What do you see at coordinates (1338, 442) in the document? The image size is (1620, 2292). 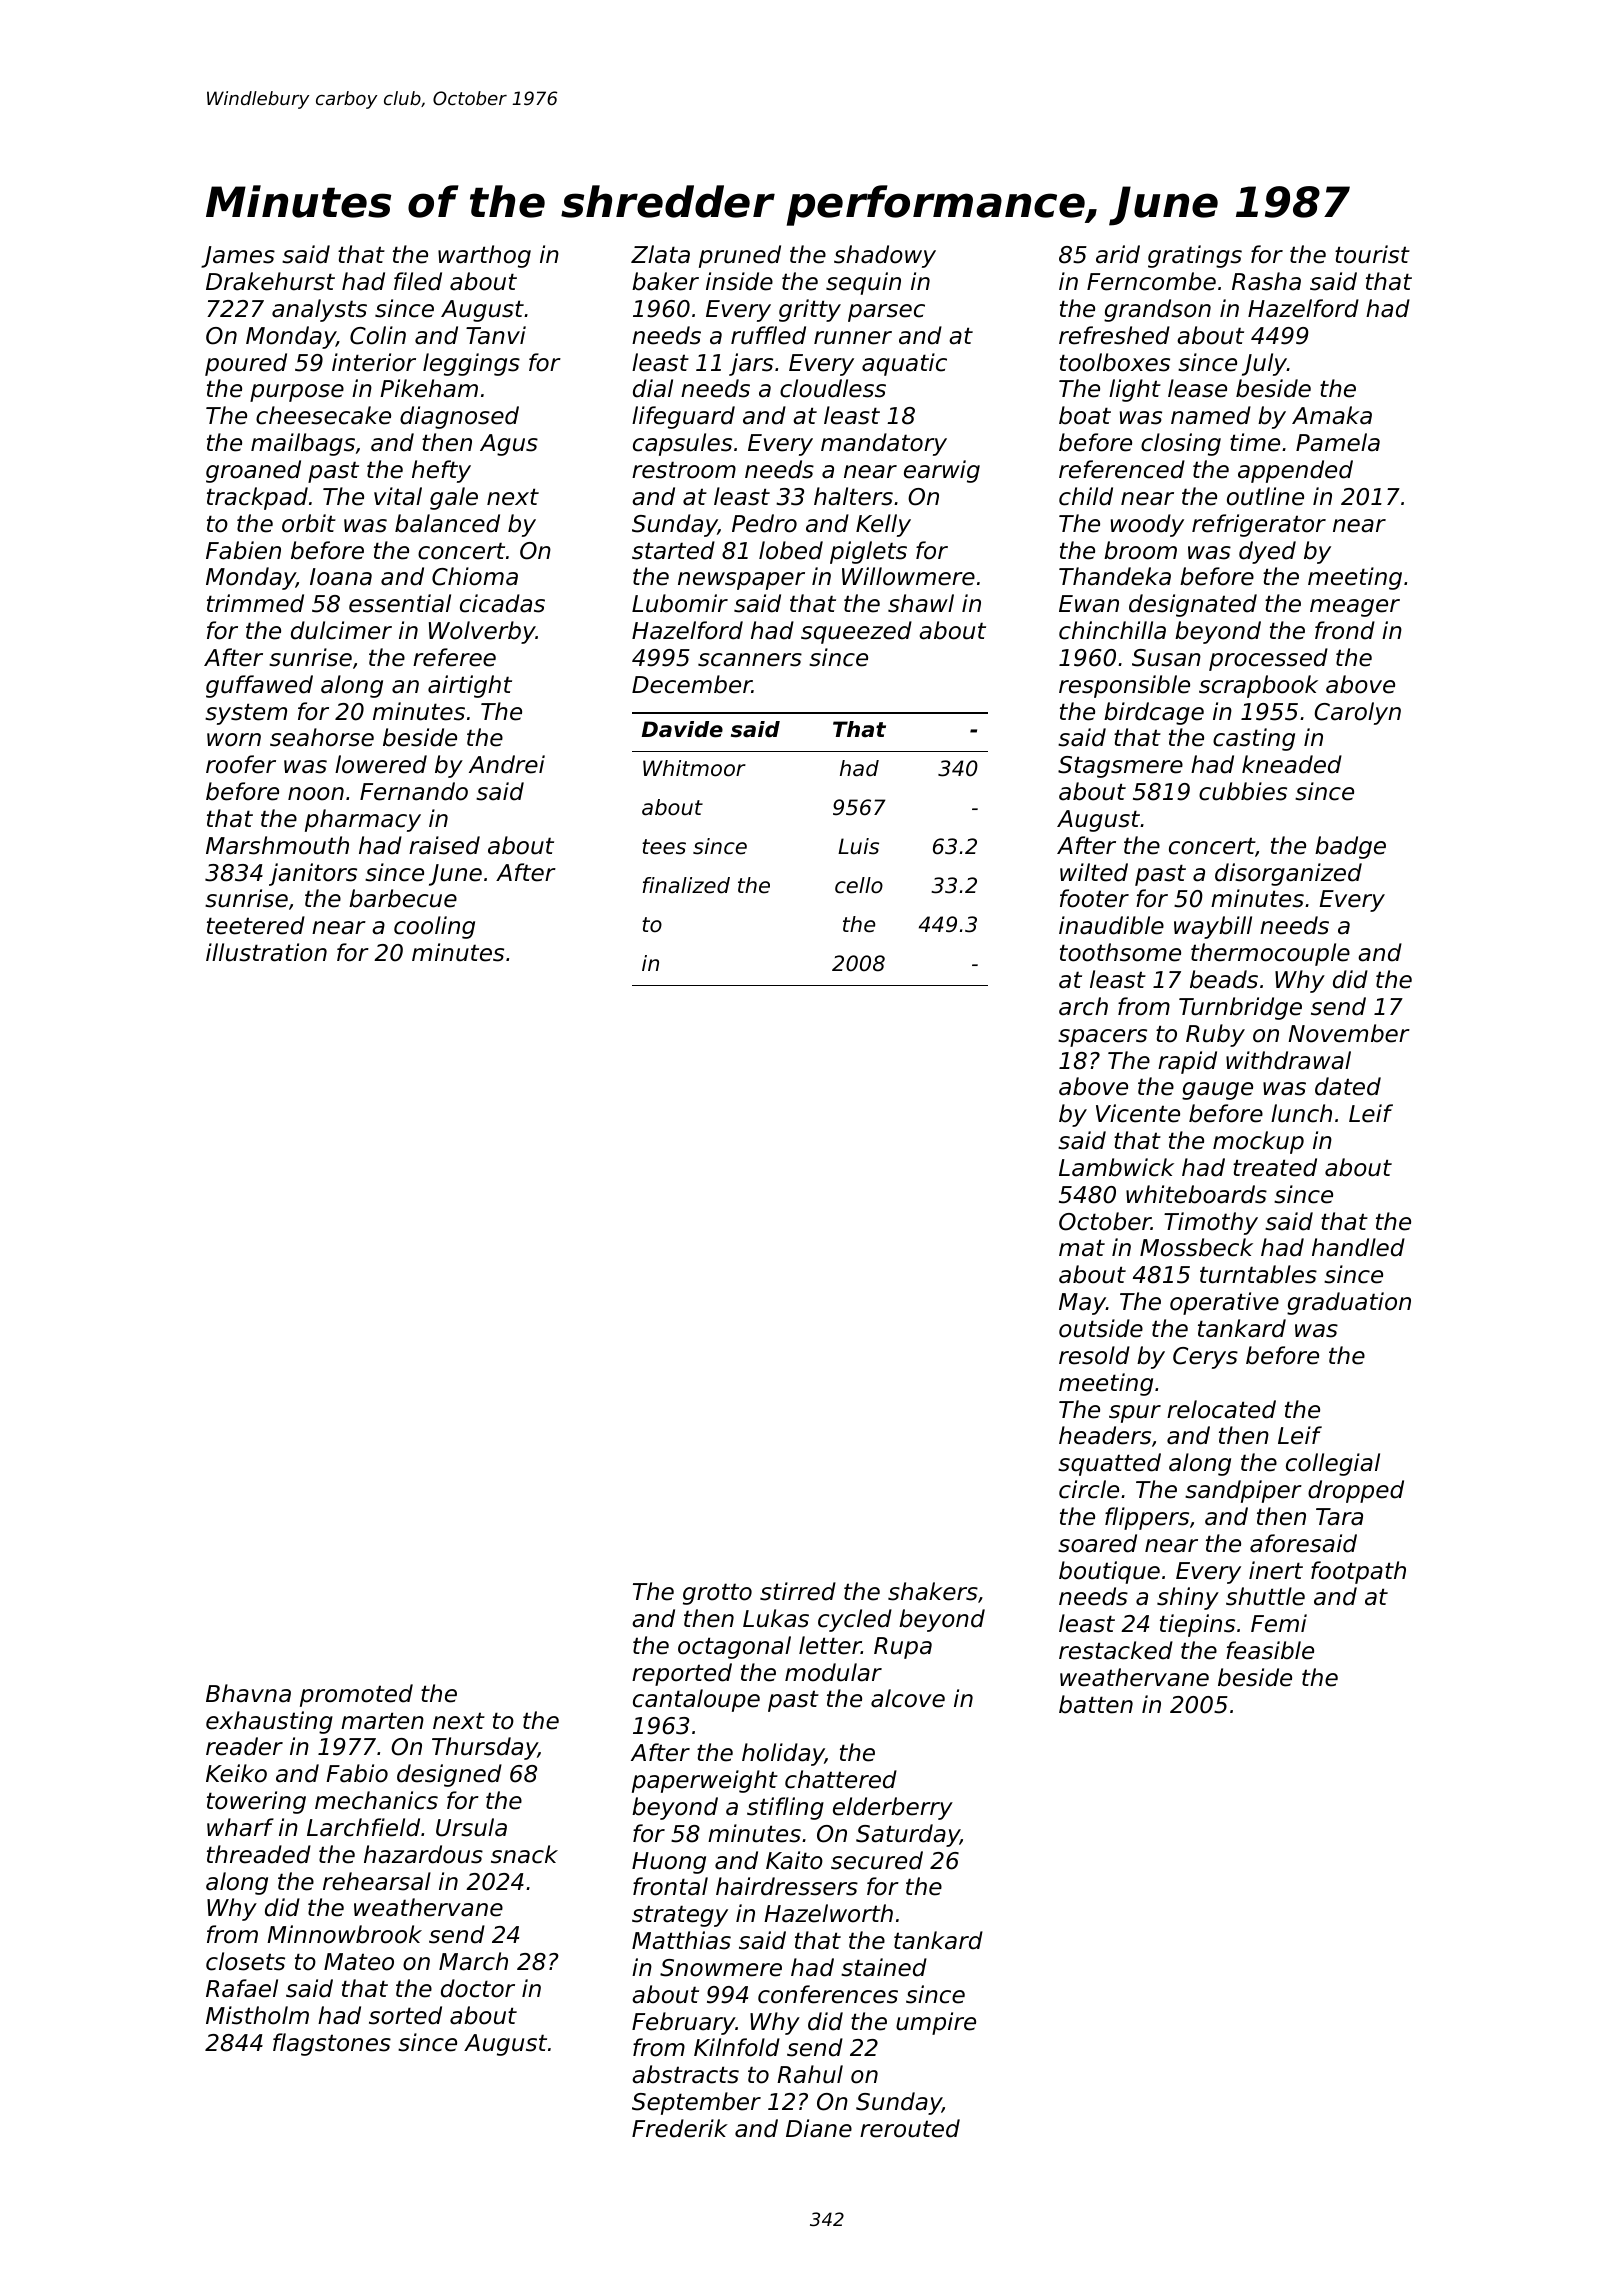 I see `Pamela` at bounding box center [1338, 442].
